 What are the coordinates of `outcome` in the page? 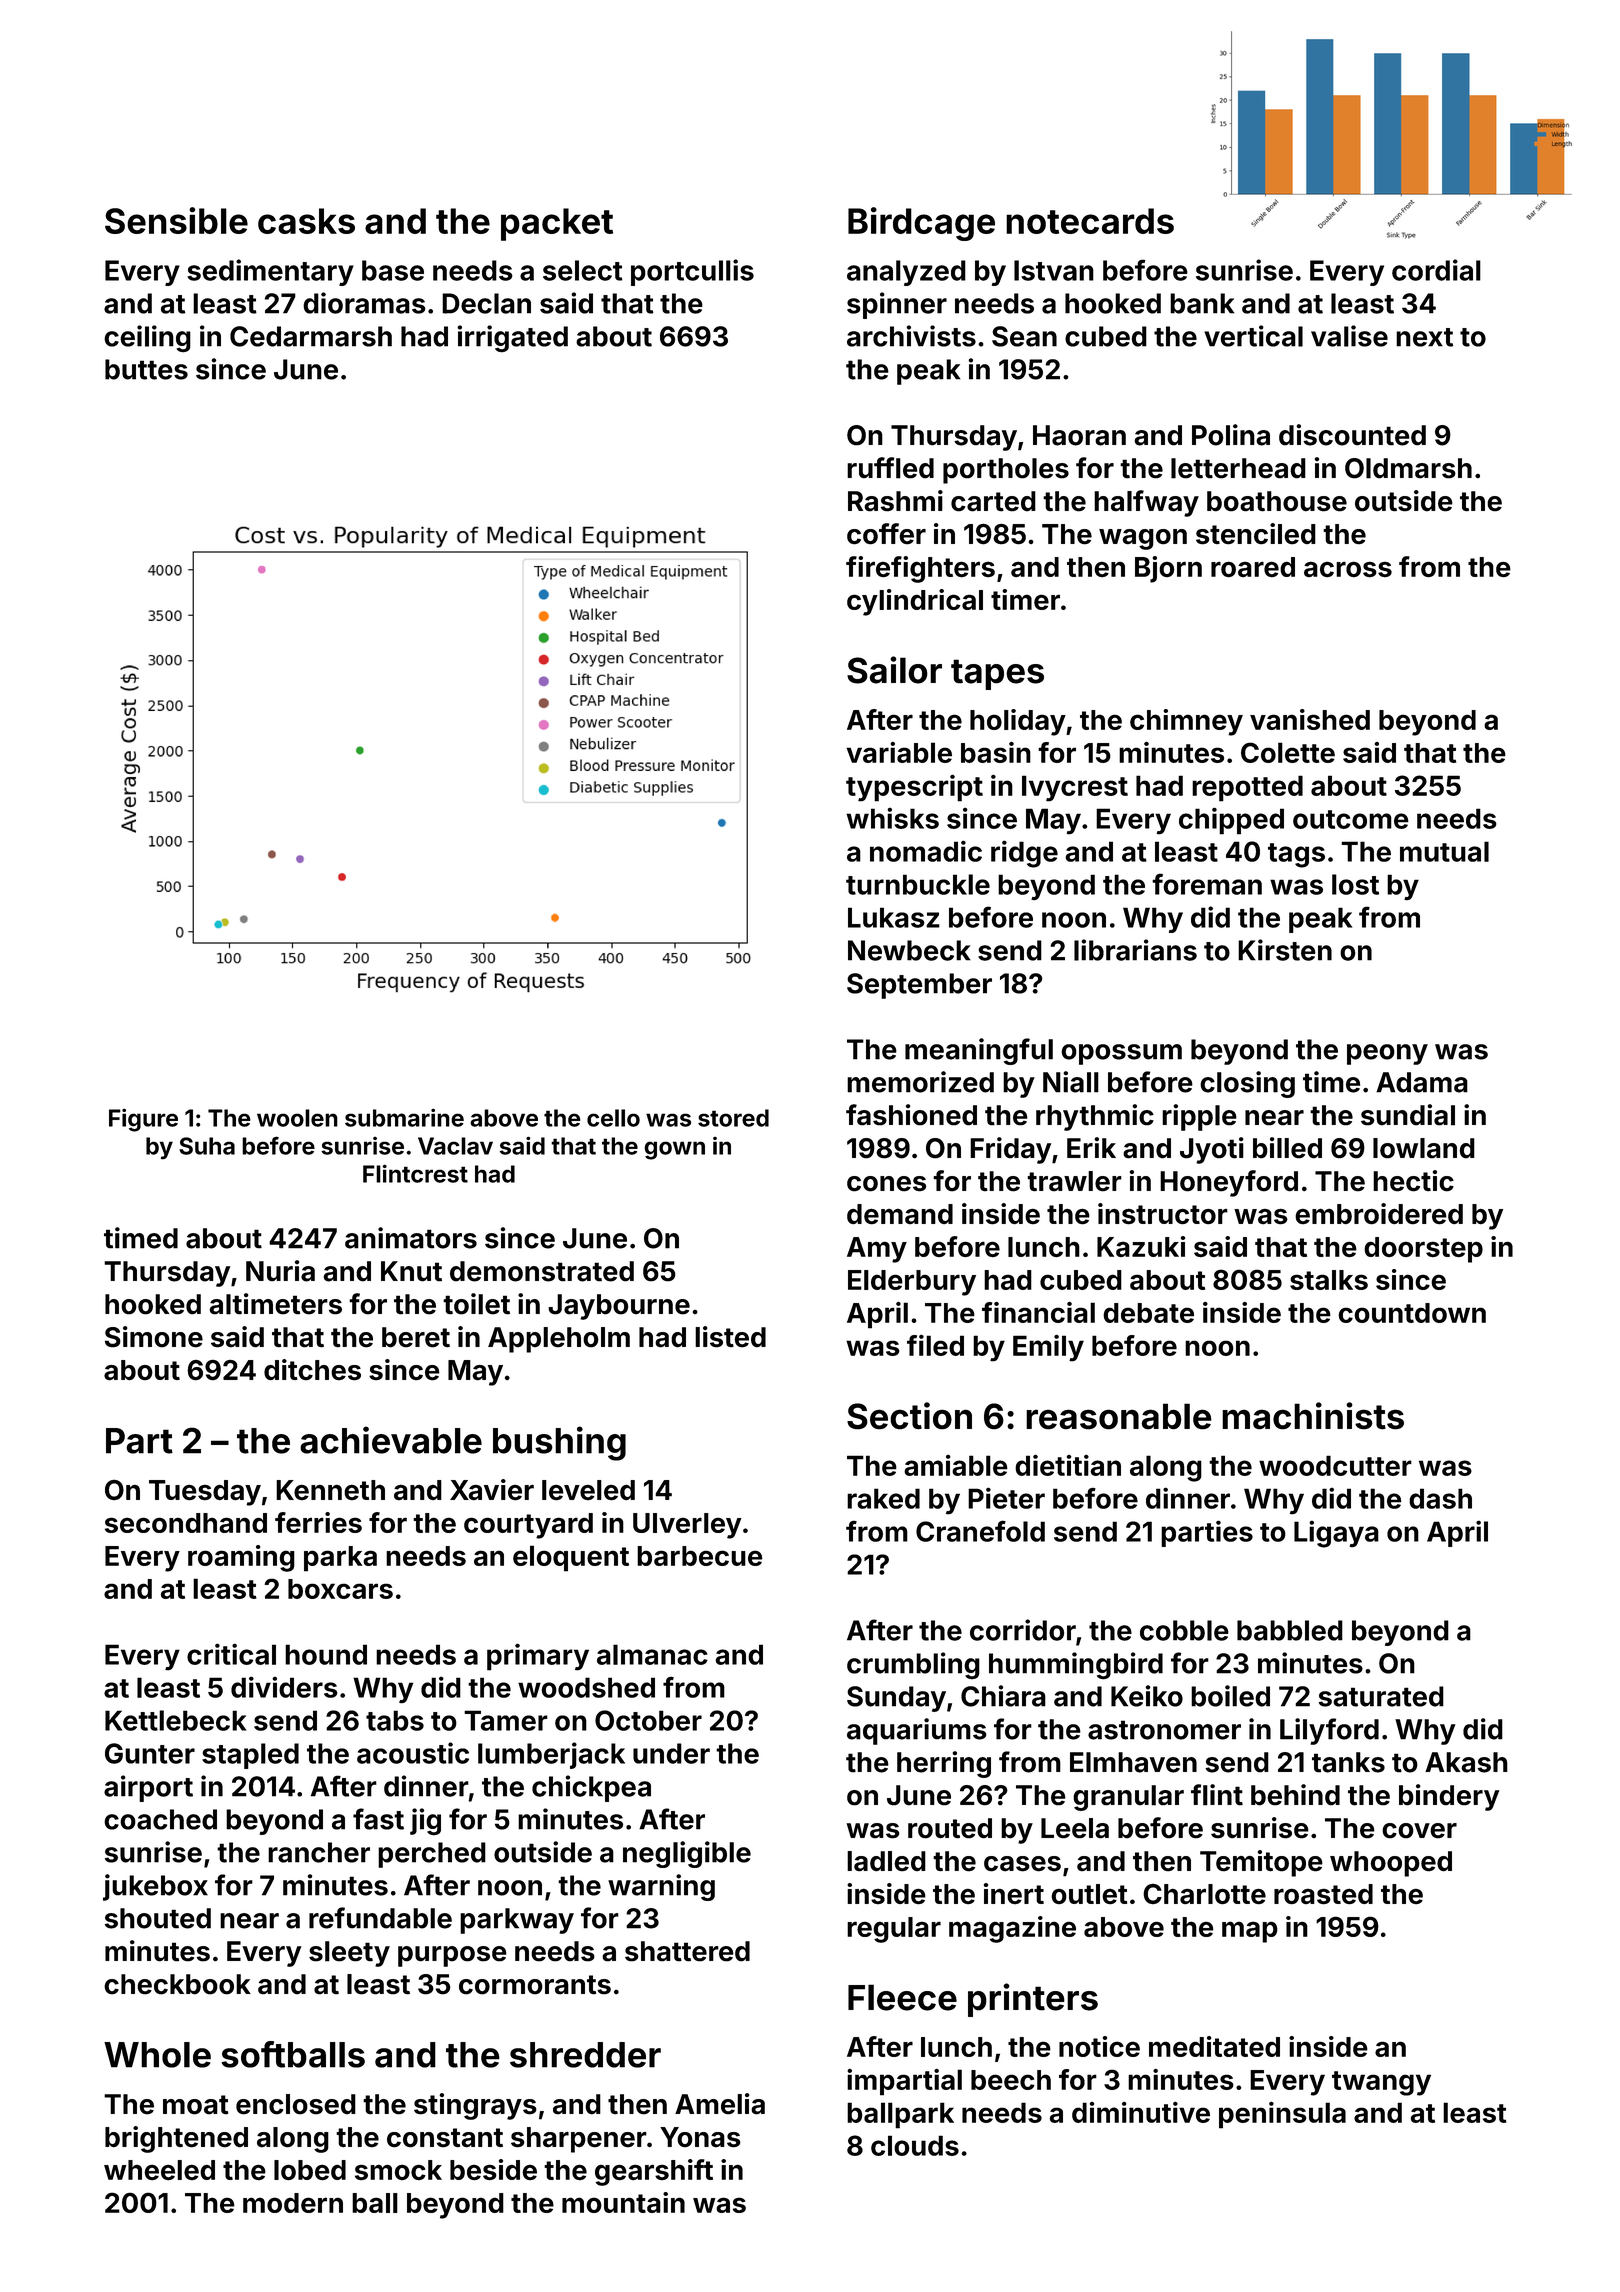 It's located at (1351, 819).
